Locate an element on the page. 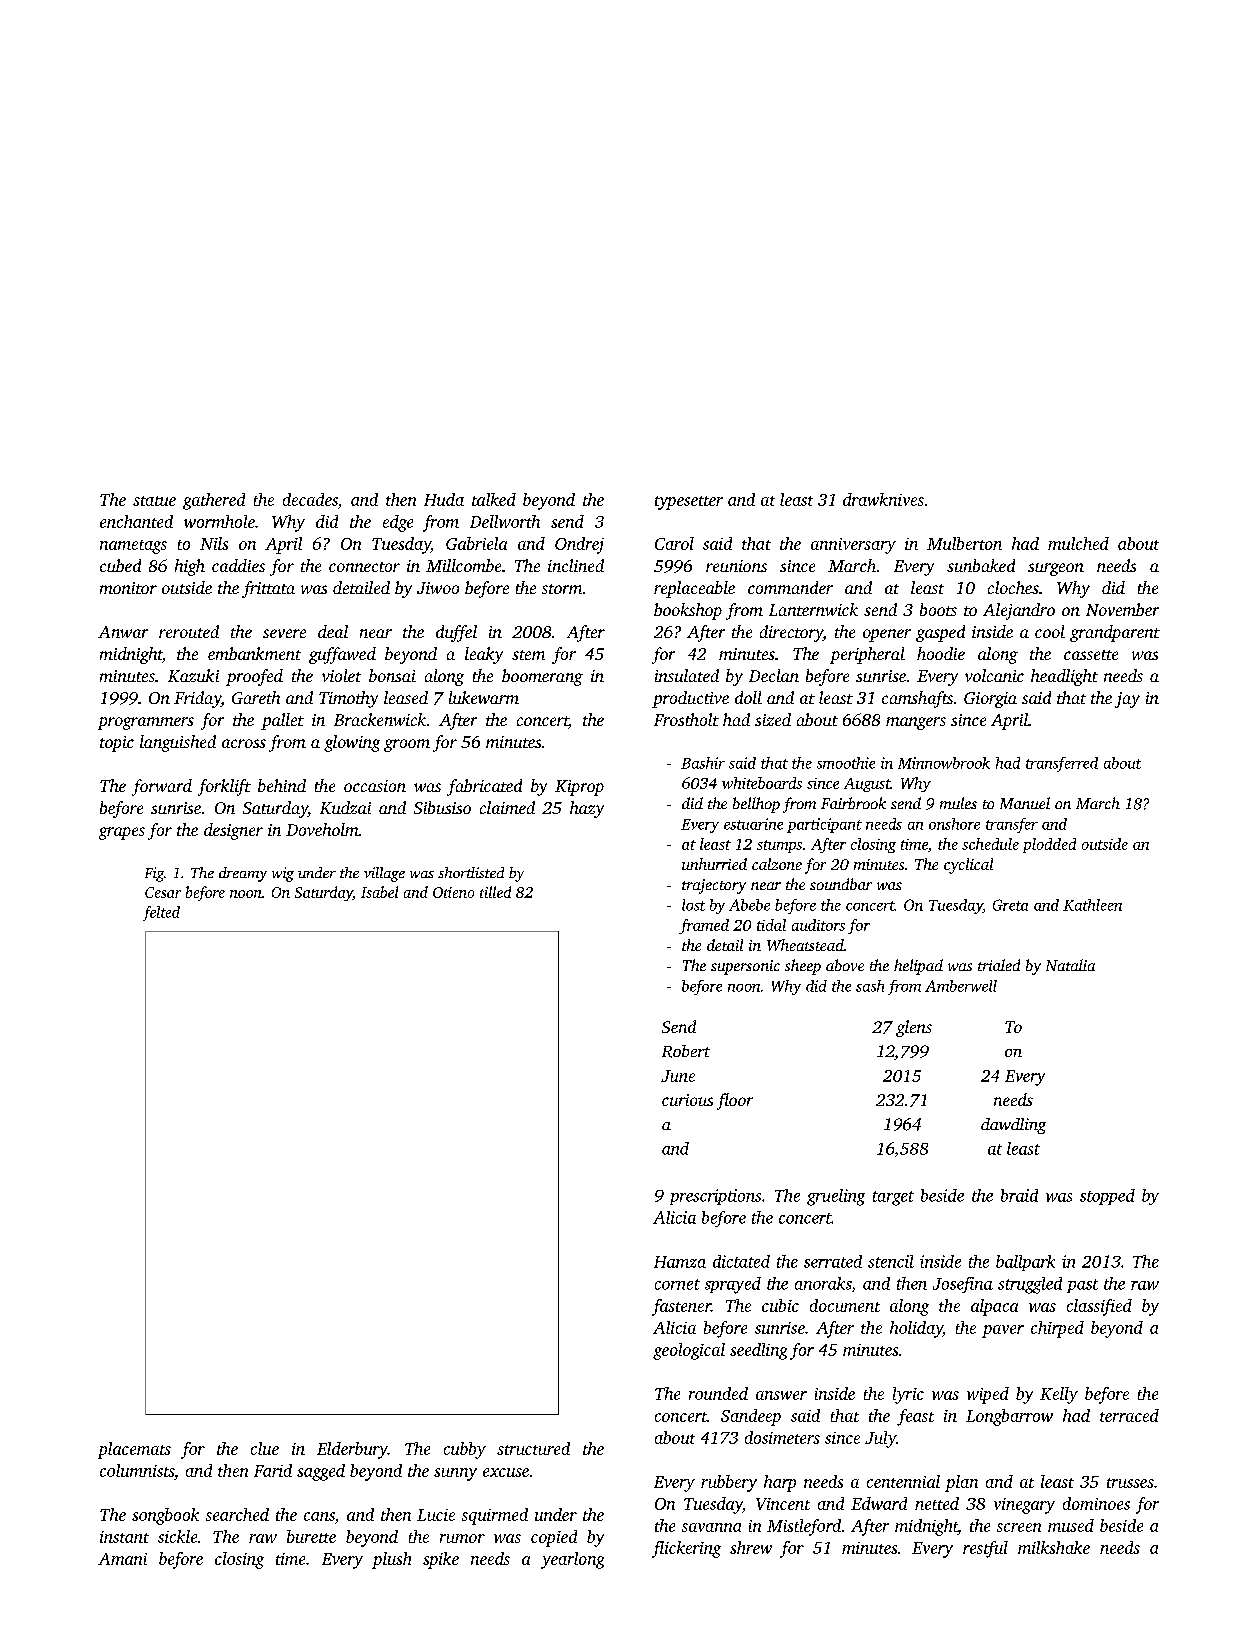  Amani is located at coordinates (122, 1559).
